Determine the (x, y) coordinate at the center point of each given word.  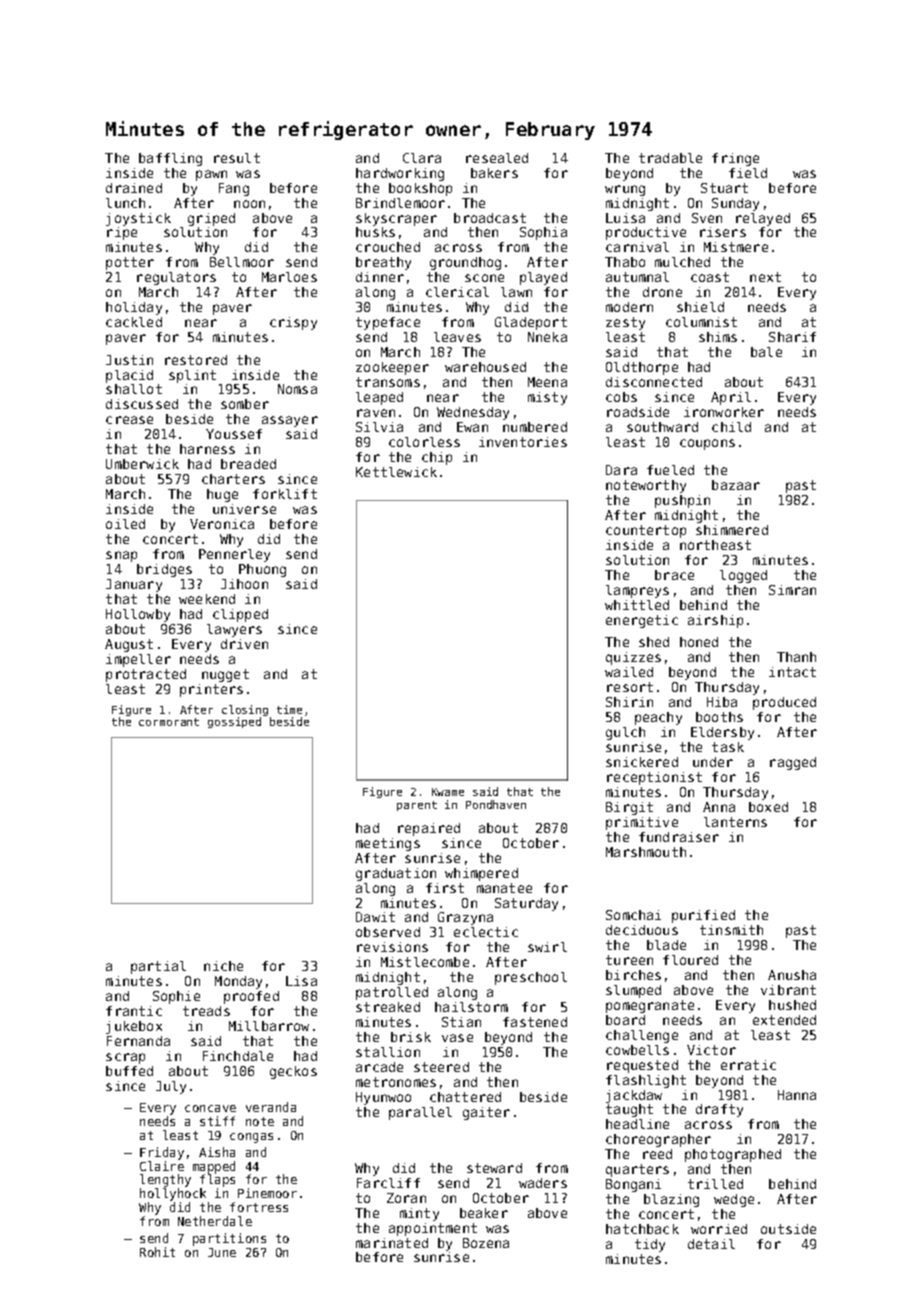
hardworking (400, 174)
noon (249, 204)
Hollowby (138, 615)
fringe (735, 159)
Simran (792, 590)
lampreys (637, 591)
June (222, 1252)
